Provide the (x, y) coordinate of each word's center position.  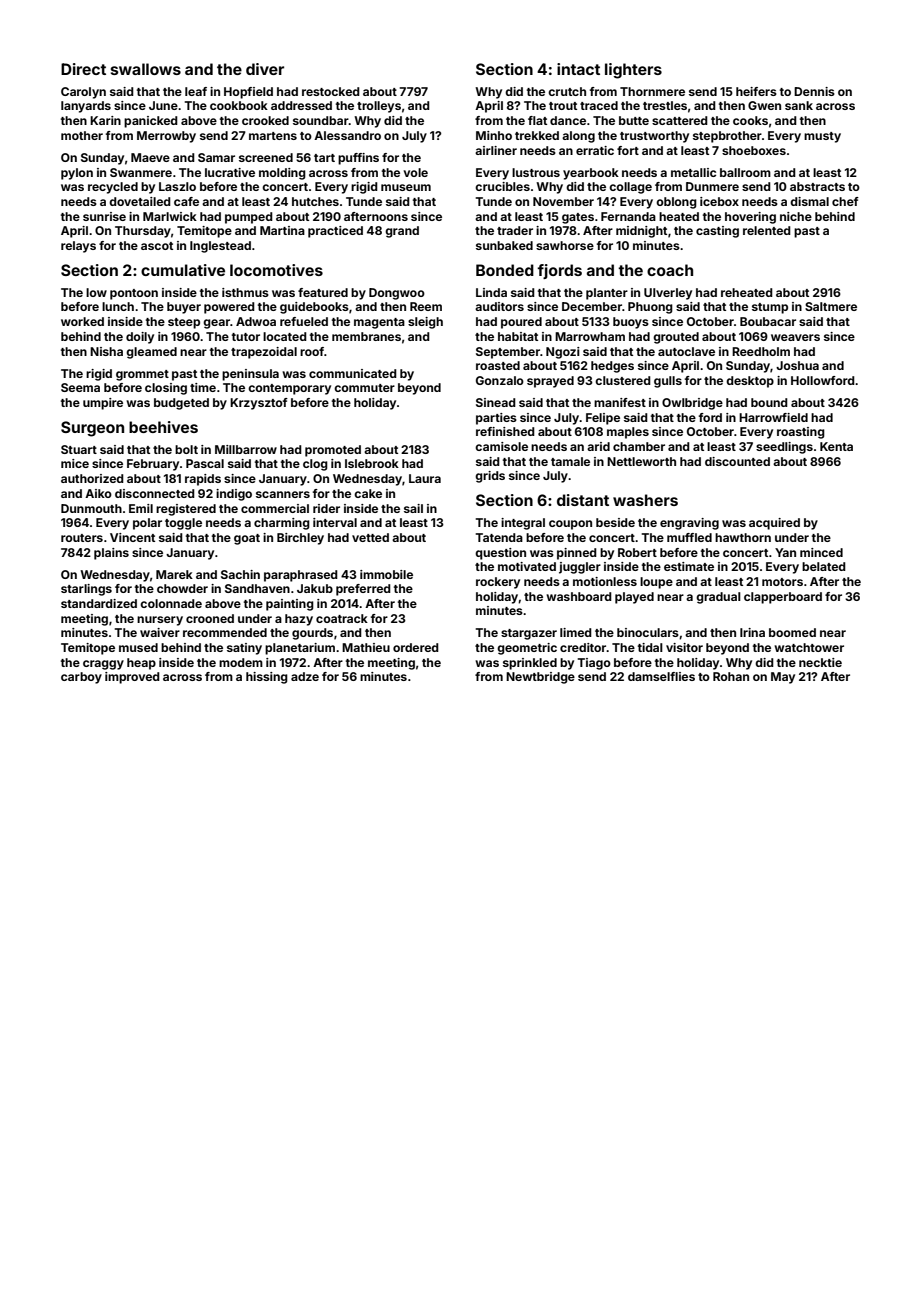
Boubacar (768, 321)
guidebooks (314, 308)
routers (82, 538)
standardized (99, 603)
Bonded (505, 270)
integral (523, 524)
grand (402, 232)
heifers (756, 91)
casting (717, 232)
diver (265, 69)
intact (578, 69)
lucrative (230, 172)
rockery (498, 583)
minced (821, 552)
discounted (737, 461)
